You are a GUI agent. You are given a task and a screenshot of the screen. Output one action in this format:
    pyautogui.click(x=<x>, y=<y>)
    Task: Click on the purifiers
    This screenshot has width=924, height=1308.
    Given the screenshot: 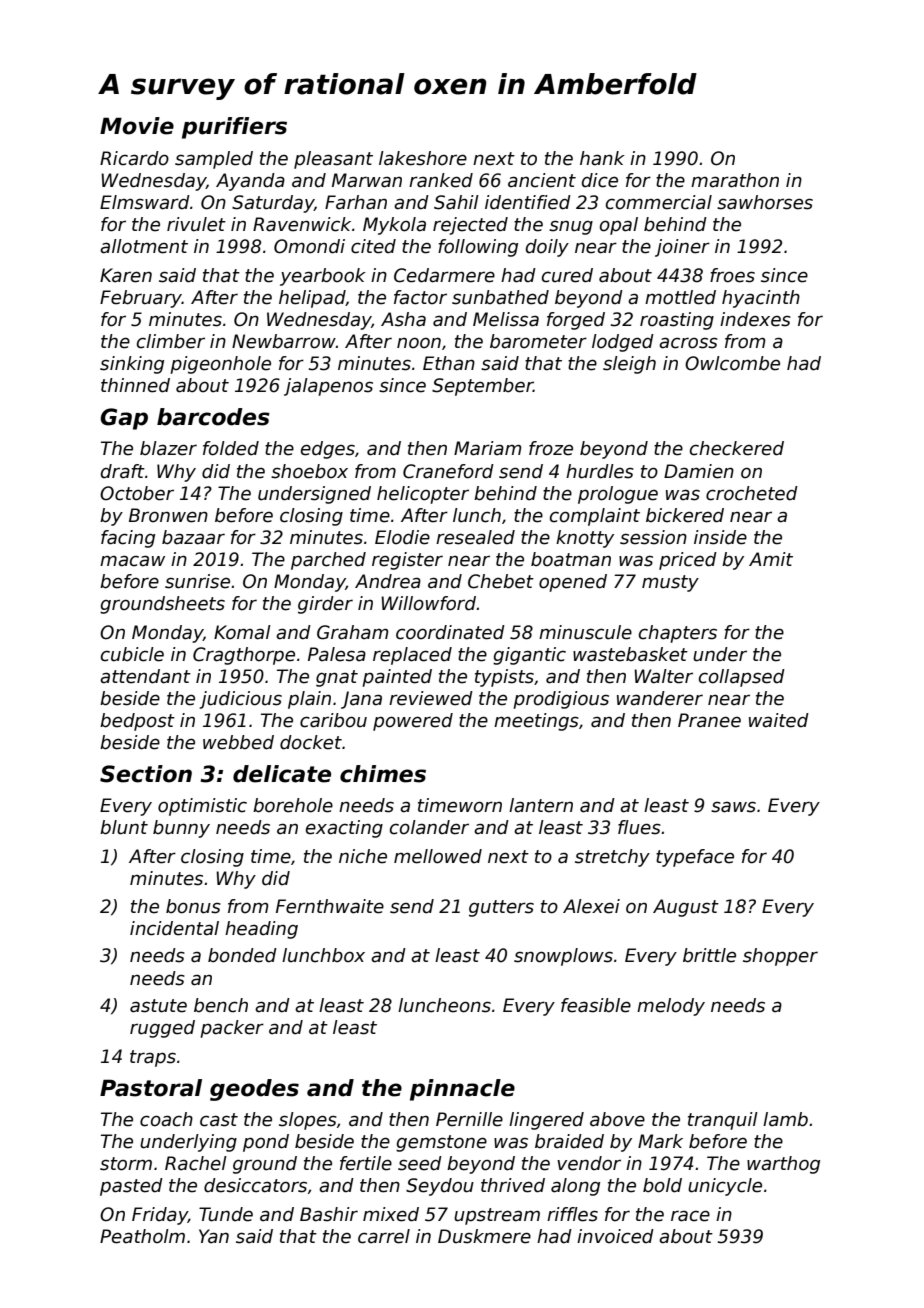 What is the action you would take?
    pyautogui.click(x=234, y=128)
